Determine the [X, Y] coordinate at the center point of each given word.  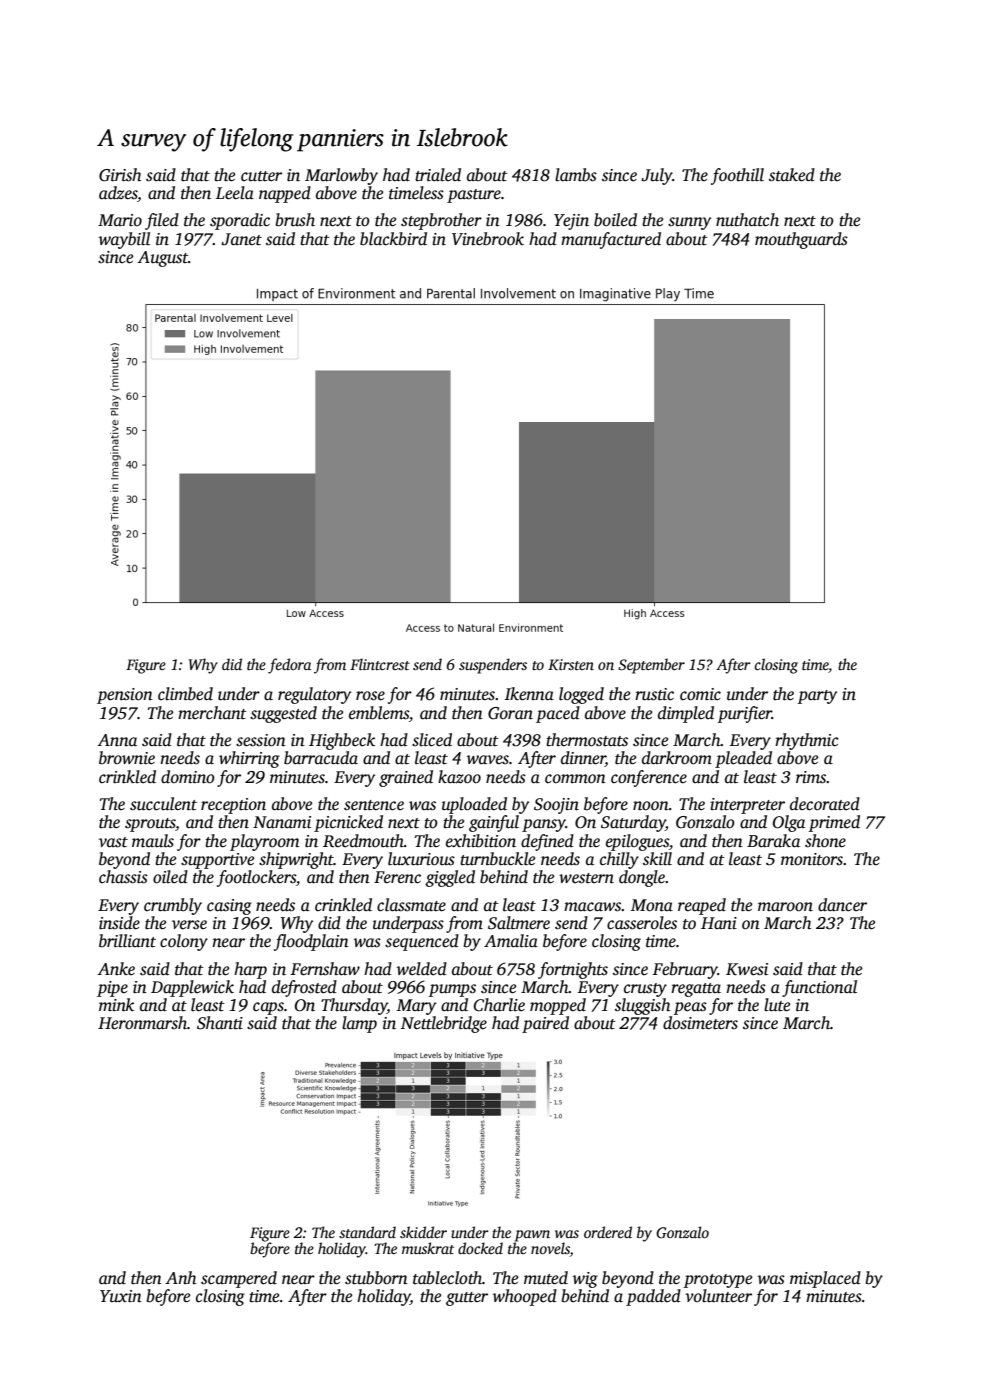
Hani [719, 923]
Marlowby [341, 176]
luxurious [421, 859]
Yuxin [121, 1296]
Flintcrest [380, 664]
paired [545, 1024]
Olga [789, 823]
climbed [185, 694]
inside [119, 923]
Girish [120, 175]
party [817, 697]
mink [116, 1005]
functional [819, 988]
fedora [289, 666]
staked [792, 175]
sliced [432, 740]
